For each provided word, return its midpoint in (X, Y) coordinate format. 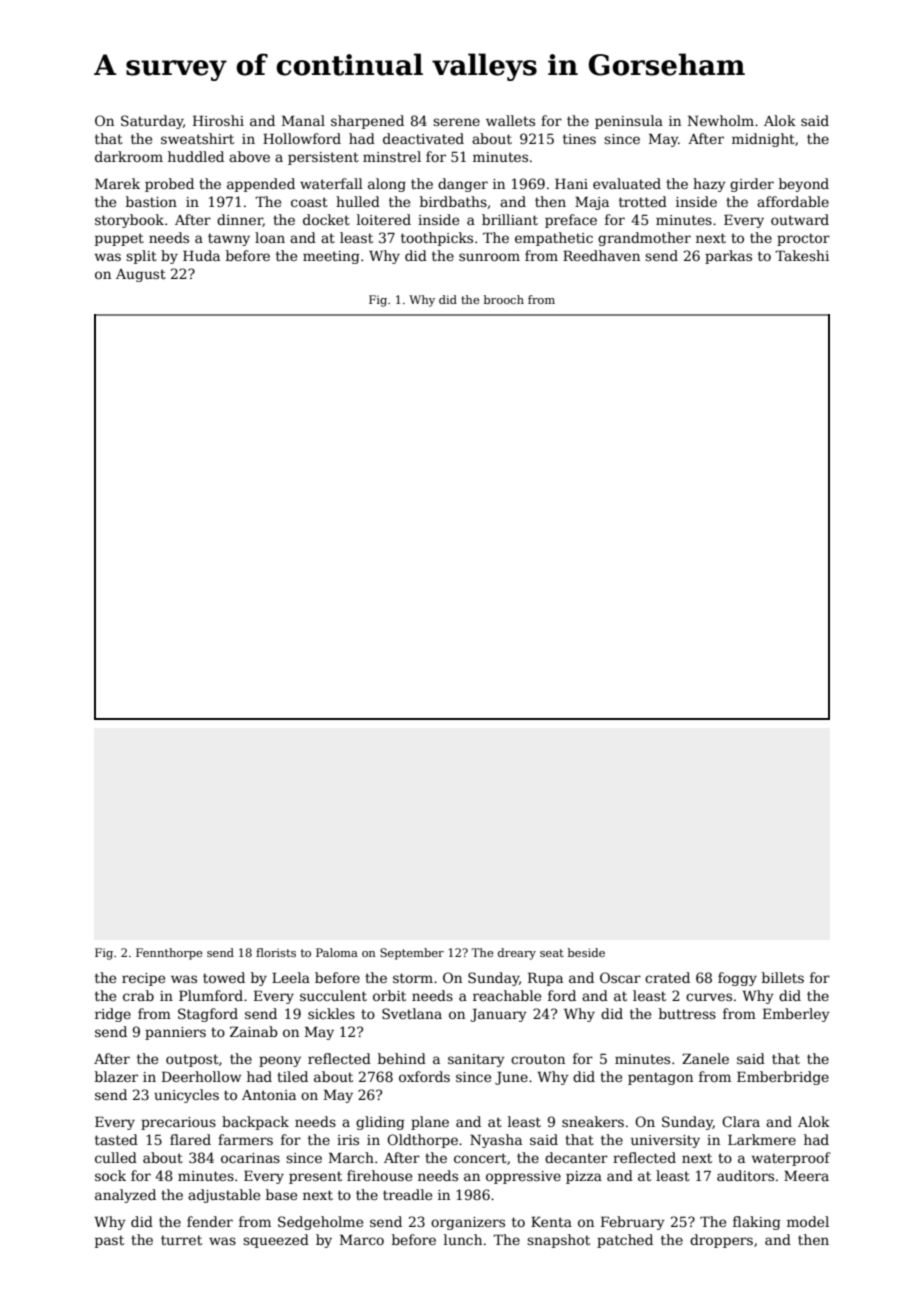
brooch (504, 299)
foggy (737, 979)
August (141, 275)
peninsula (629, 122)
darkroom (129, 156)
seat (552, 953)
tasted (116, 1139)
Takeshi (802, 255)
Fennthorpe (169, 954)
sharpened (367, 122)
